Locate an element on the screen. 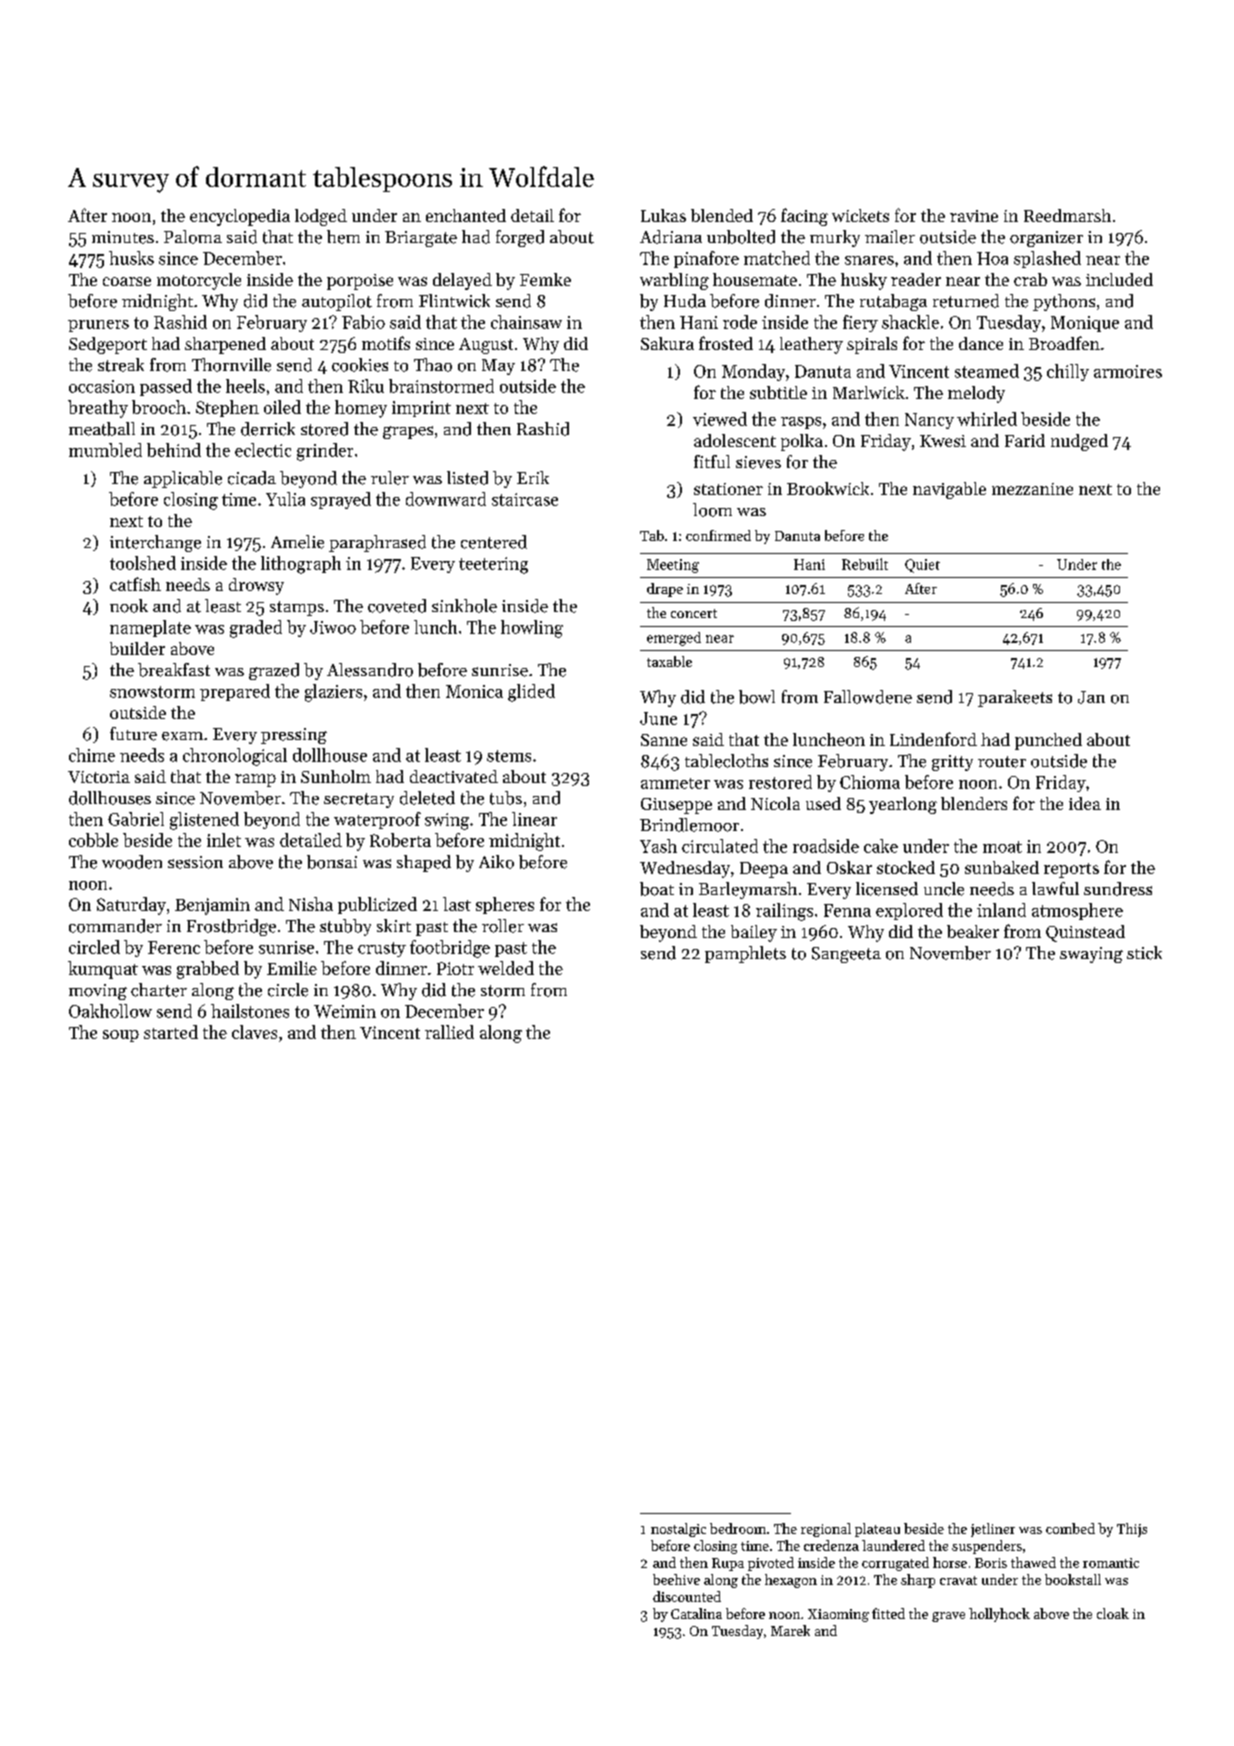  Thijs is located at coordinates (1132, 1530).
